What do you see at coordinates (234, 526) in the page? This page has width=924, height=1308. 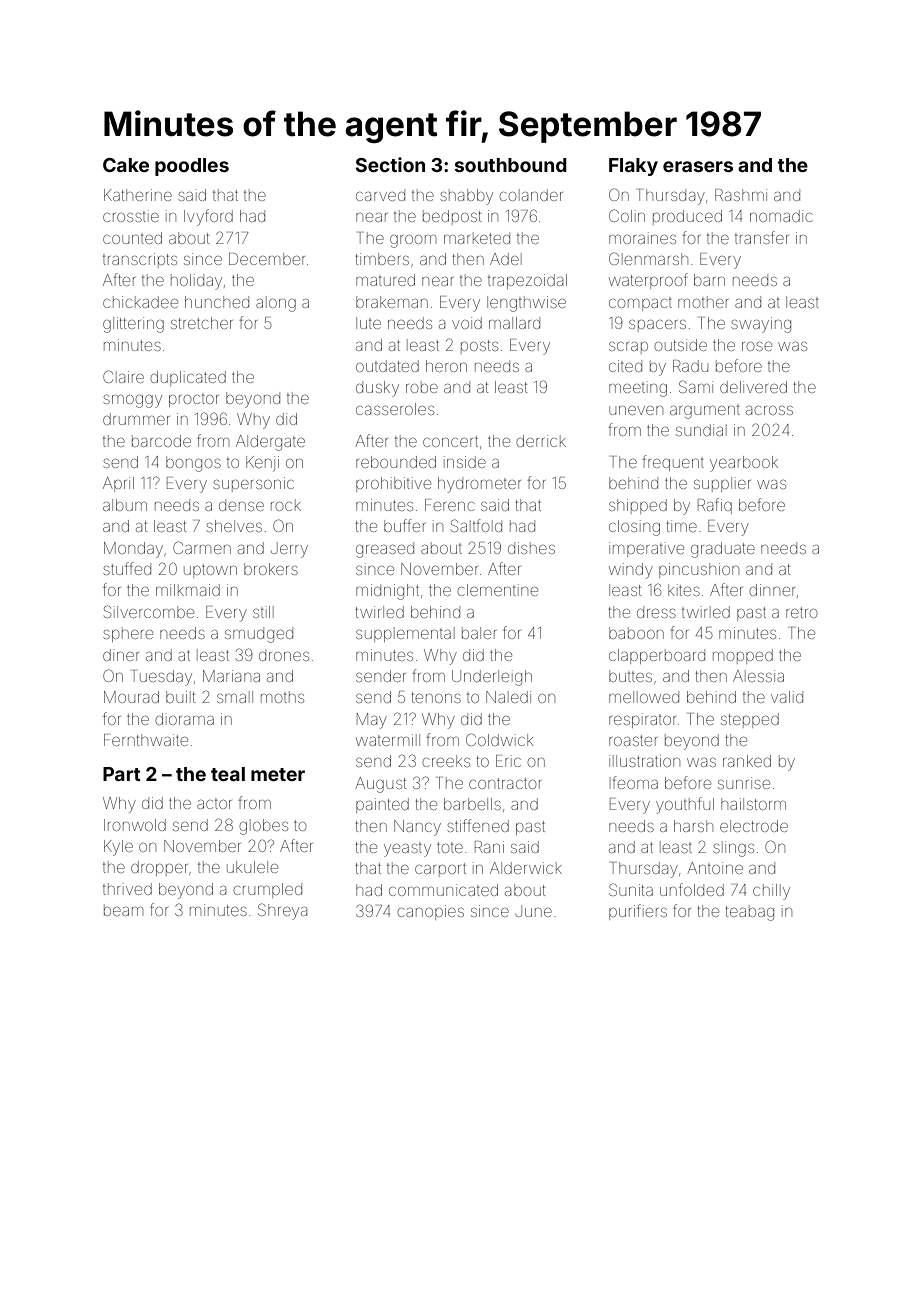 I see `shelves` at bounding box center [234, 526].
